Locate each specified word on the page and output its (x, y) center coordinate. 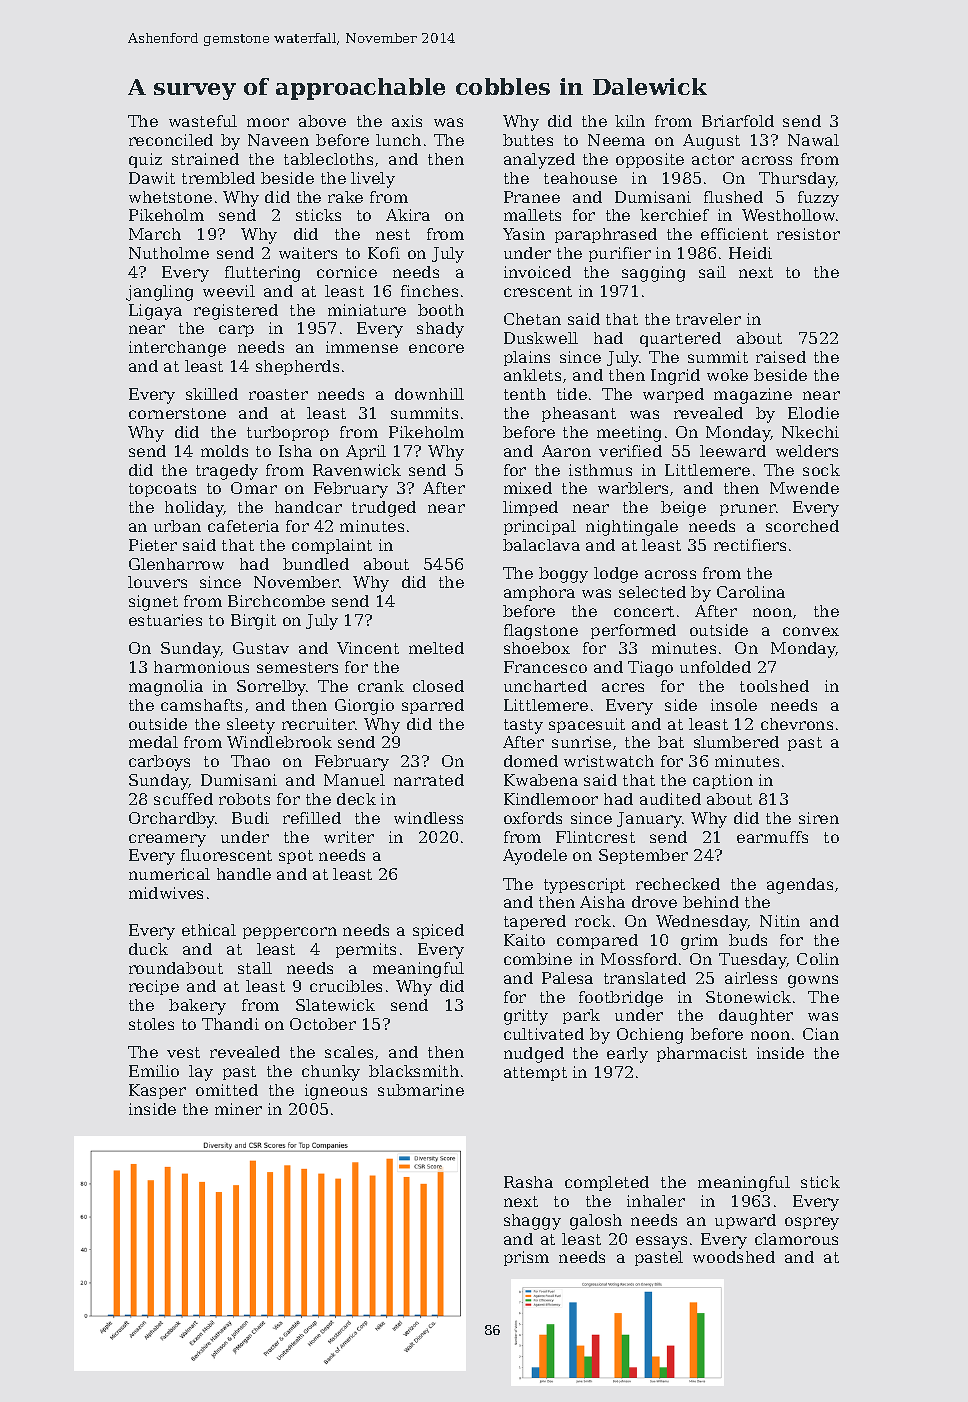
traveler (708, 319)
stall (255, 968)
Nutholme (169, 253)
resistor (808, 234)
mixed (528, 488)
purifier (620, 254)
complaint (332, 546)
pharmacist (702, 1054)
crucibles (346, 986)
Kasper (157, 1091)
